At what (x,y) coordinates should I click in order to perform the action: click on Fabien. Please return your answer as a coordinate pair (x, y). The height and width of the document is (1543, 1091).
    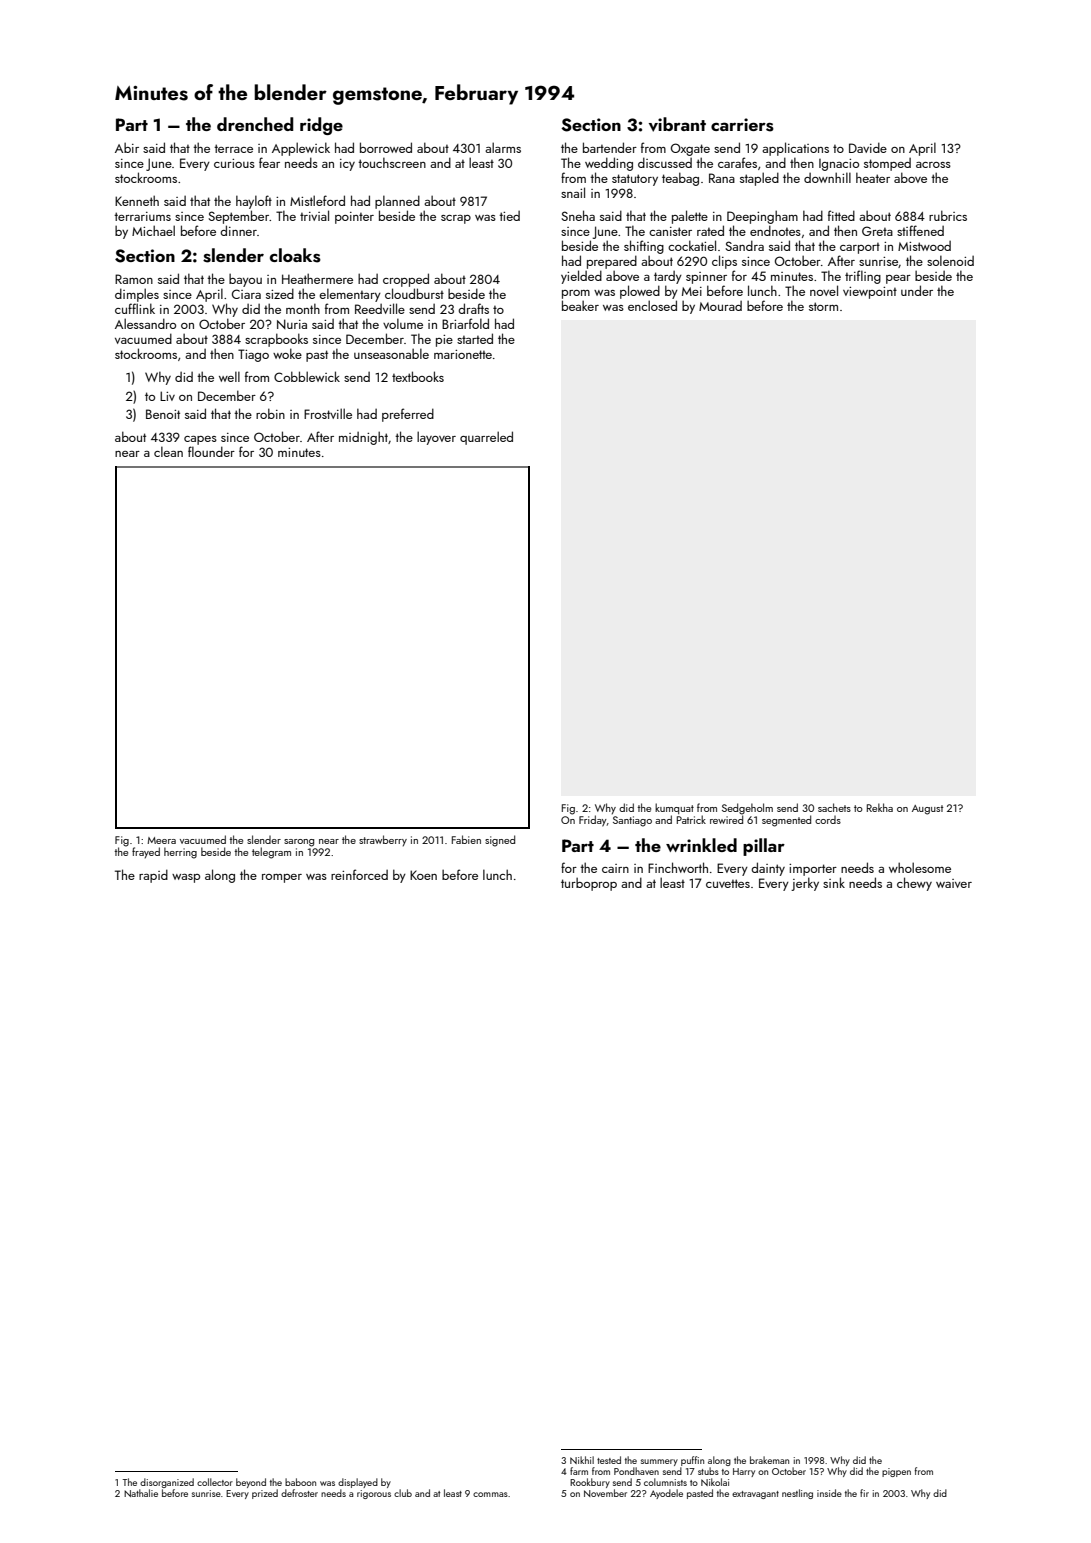
    Looking at the image, I should click on (466, 839).
